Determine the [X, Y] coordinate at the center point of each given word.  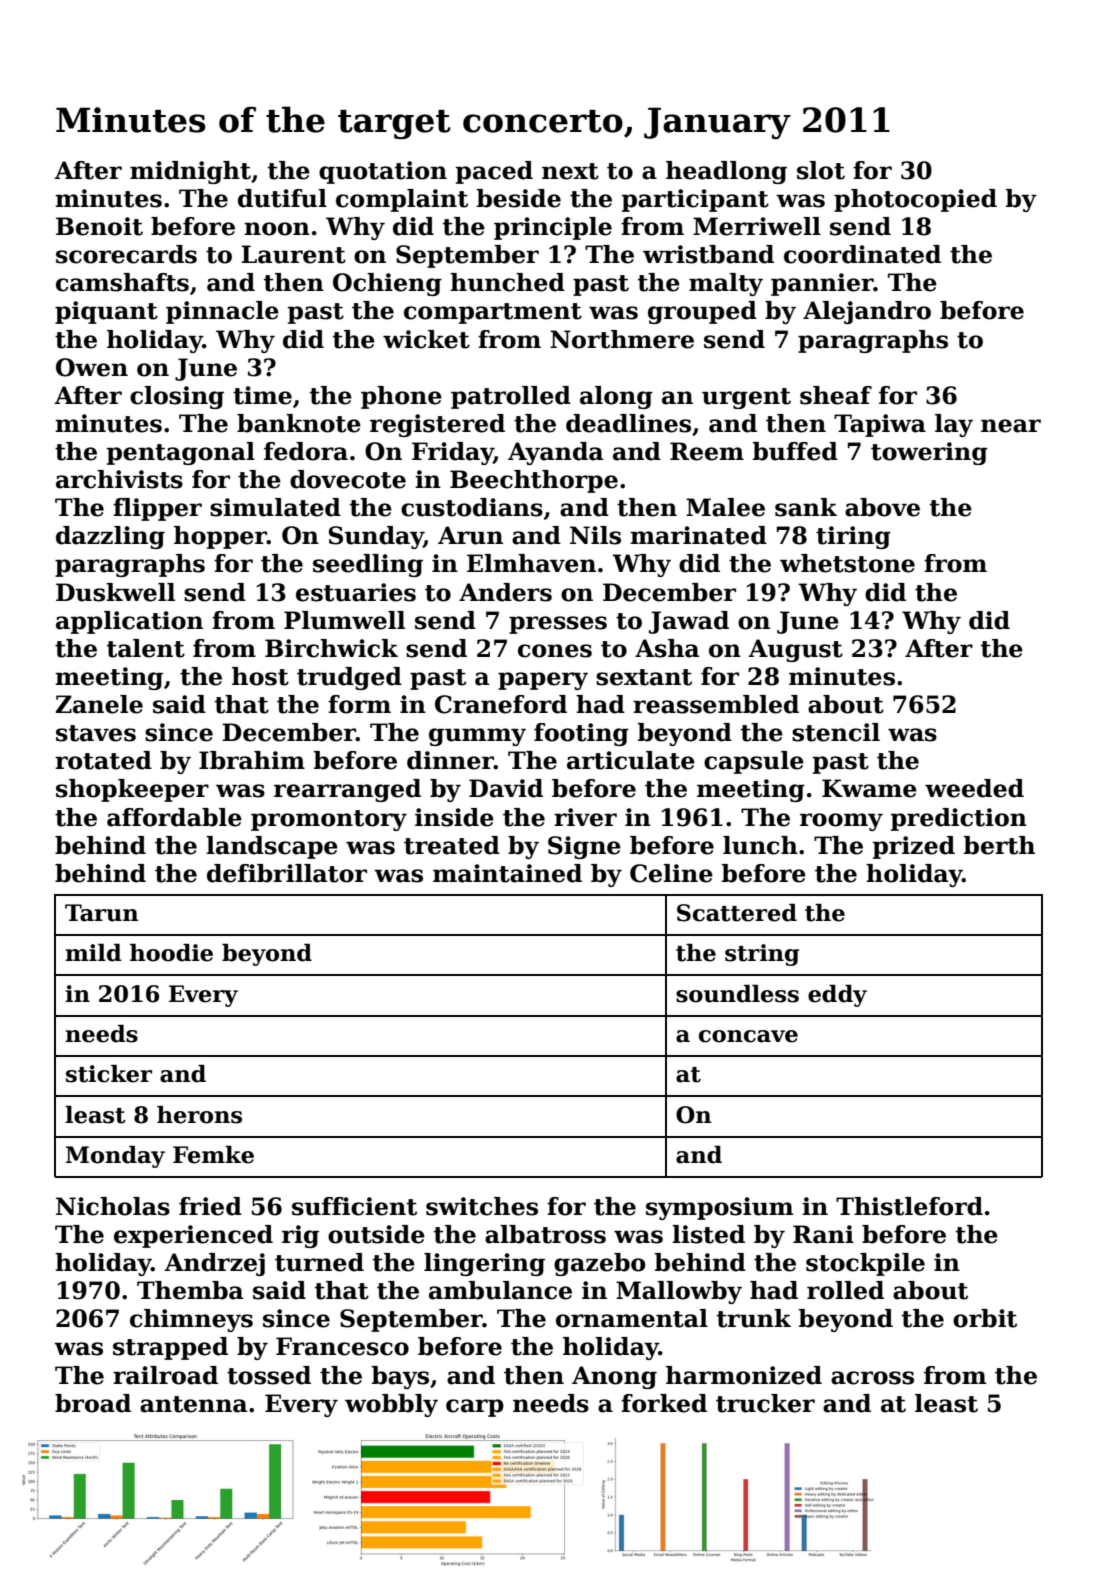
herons [199, 1115]
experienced [193, 1236]
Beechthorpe [534, 481]
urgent [746, 398]
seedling [368, 565]
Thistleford [909, 1206]
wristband [708, 254]
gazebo [599, 1264]
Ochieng [387, 284]
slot [821, 170]
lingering [484, 1264]
